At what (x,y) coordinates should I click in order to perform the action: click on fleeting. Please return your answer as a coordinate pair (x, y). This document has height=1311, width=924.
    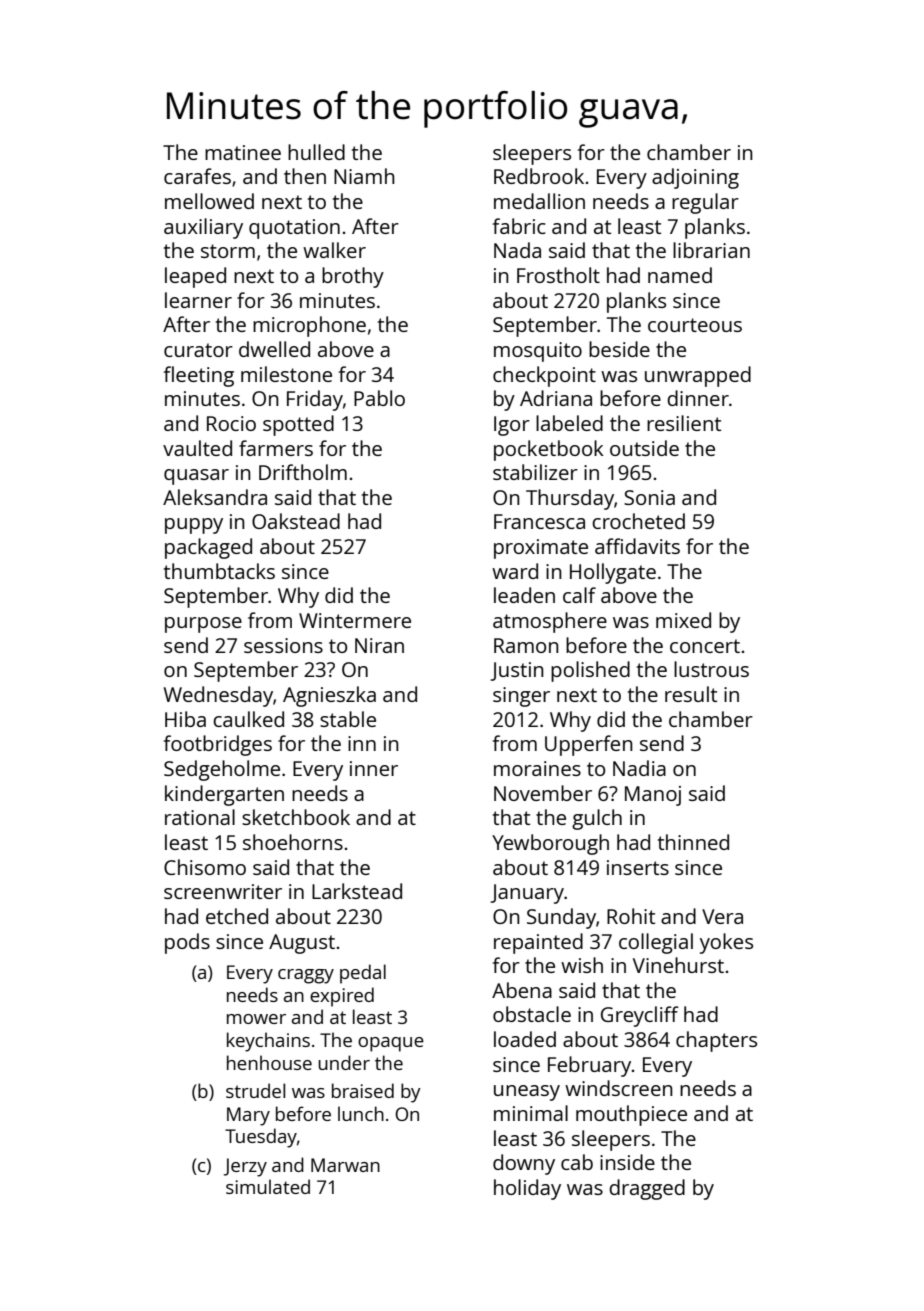
    Looking at the image, I should click on (199, 376).
